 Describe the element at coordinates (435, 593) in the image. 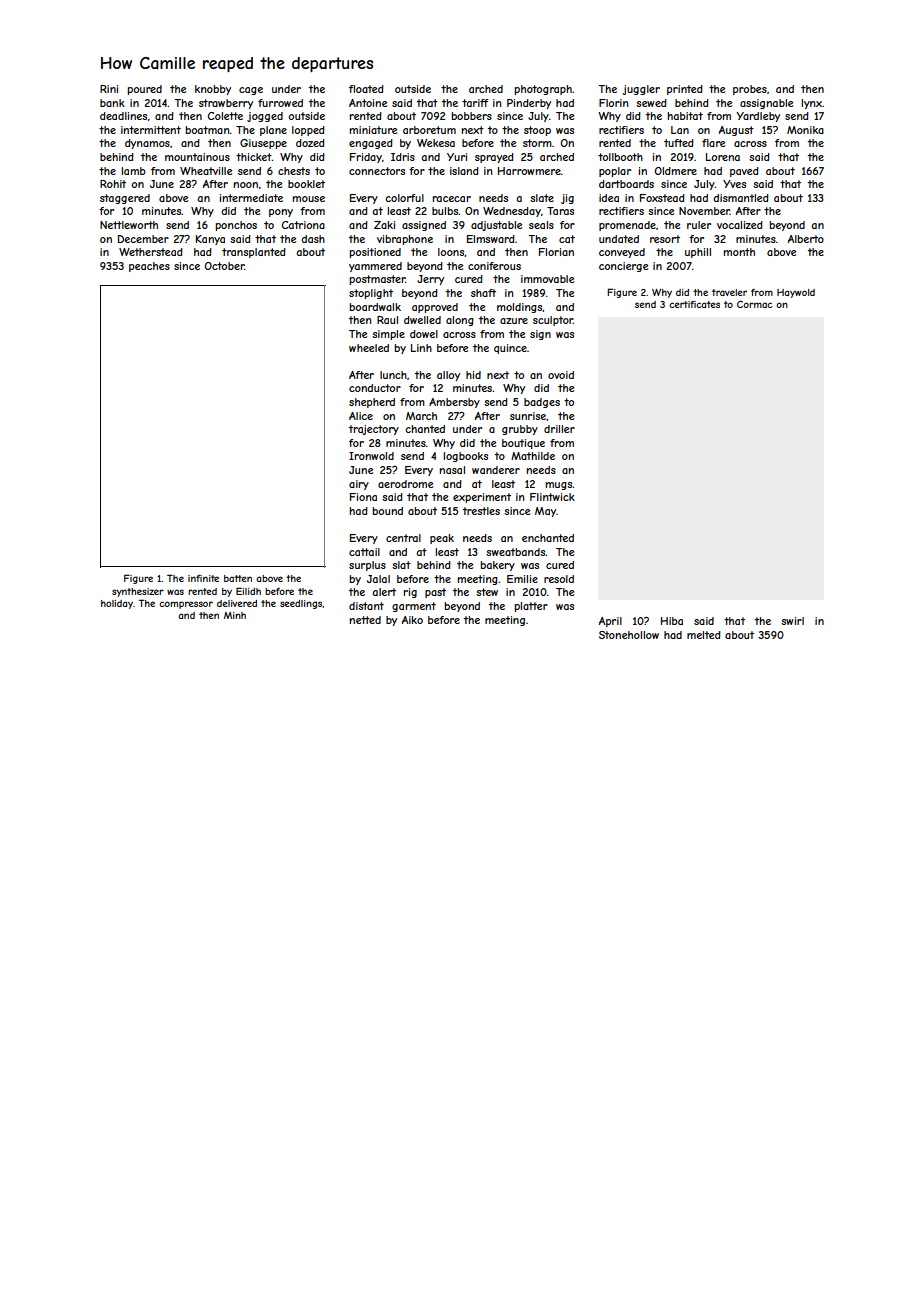

I see `past` at that location.
